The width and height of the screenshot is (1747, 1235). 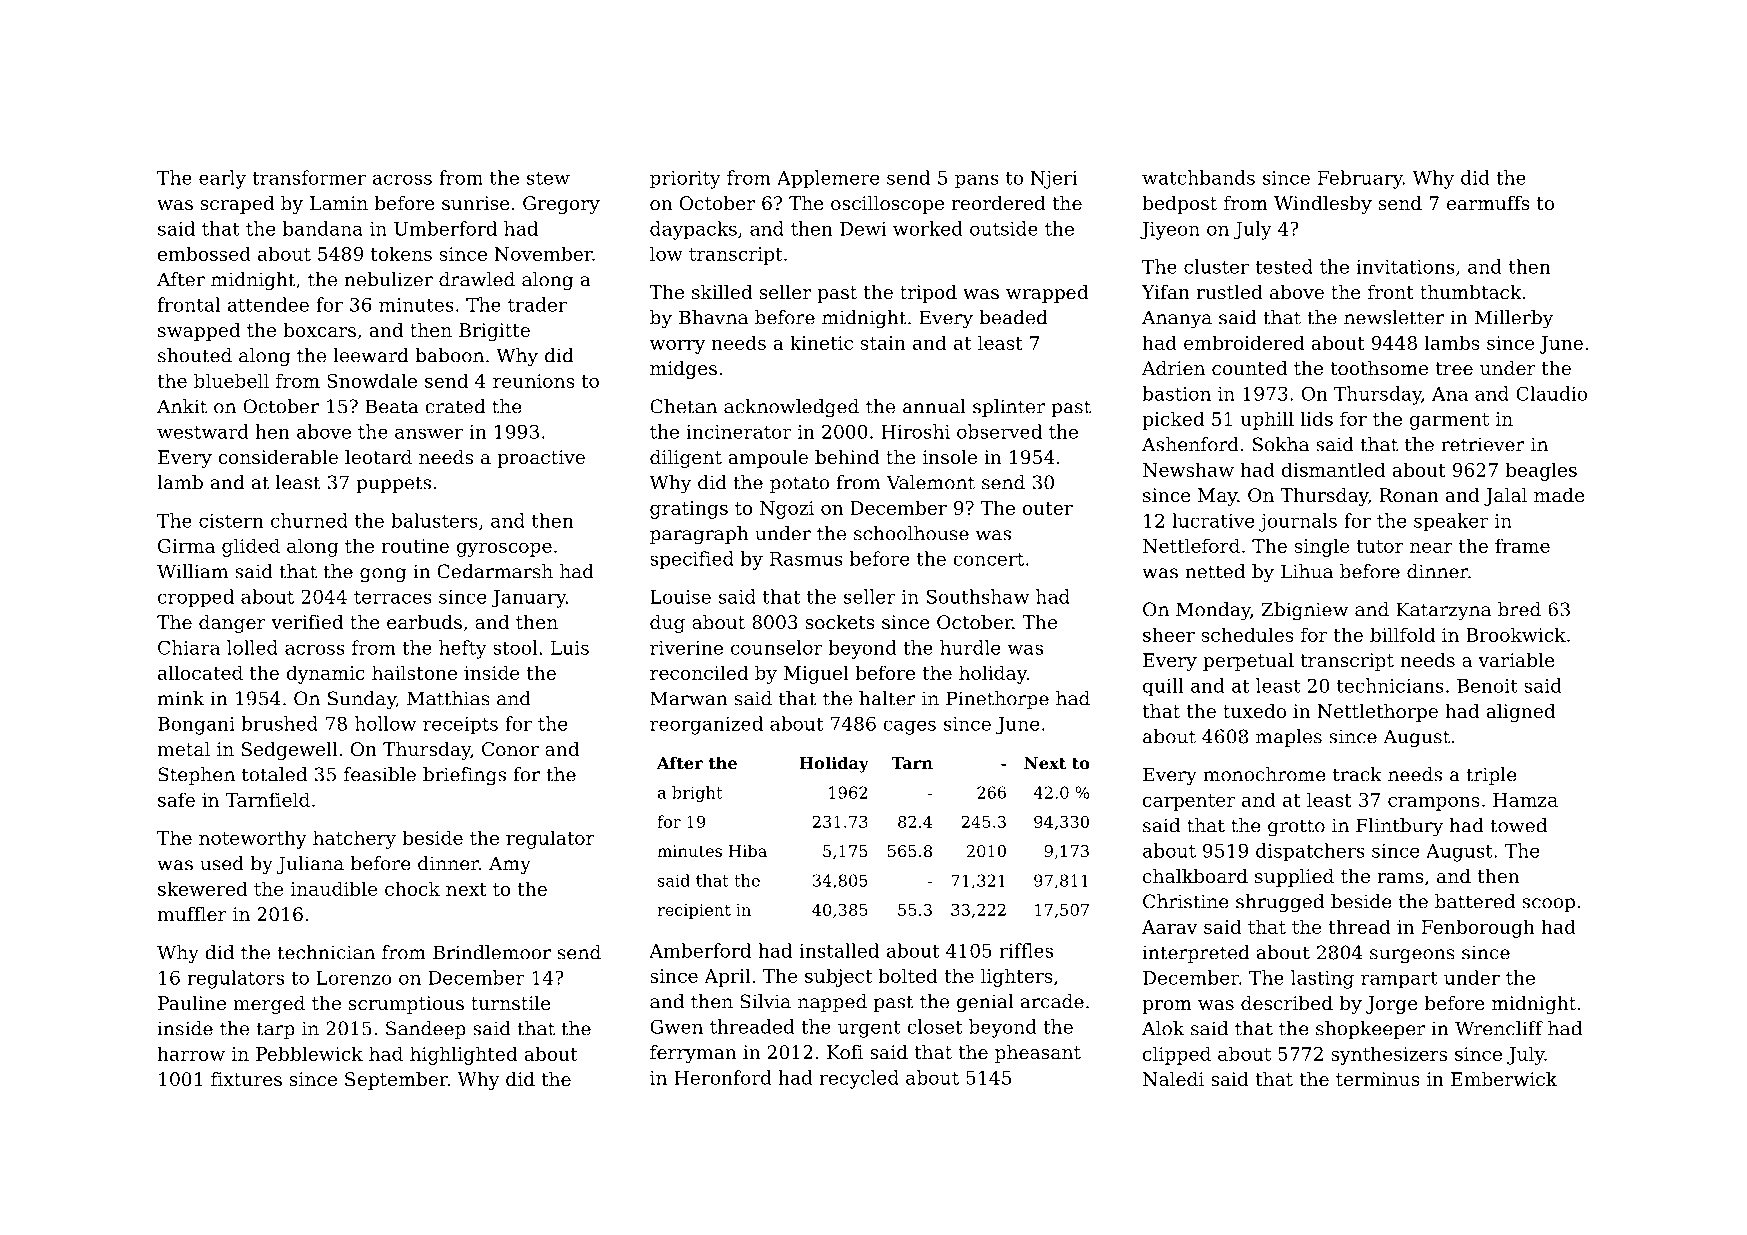 I want to click on inaudible, so click(x=334, y=888).
